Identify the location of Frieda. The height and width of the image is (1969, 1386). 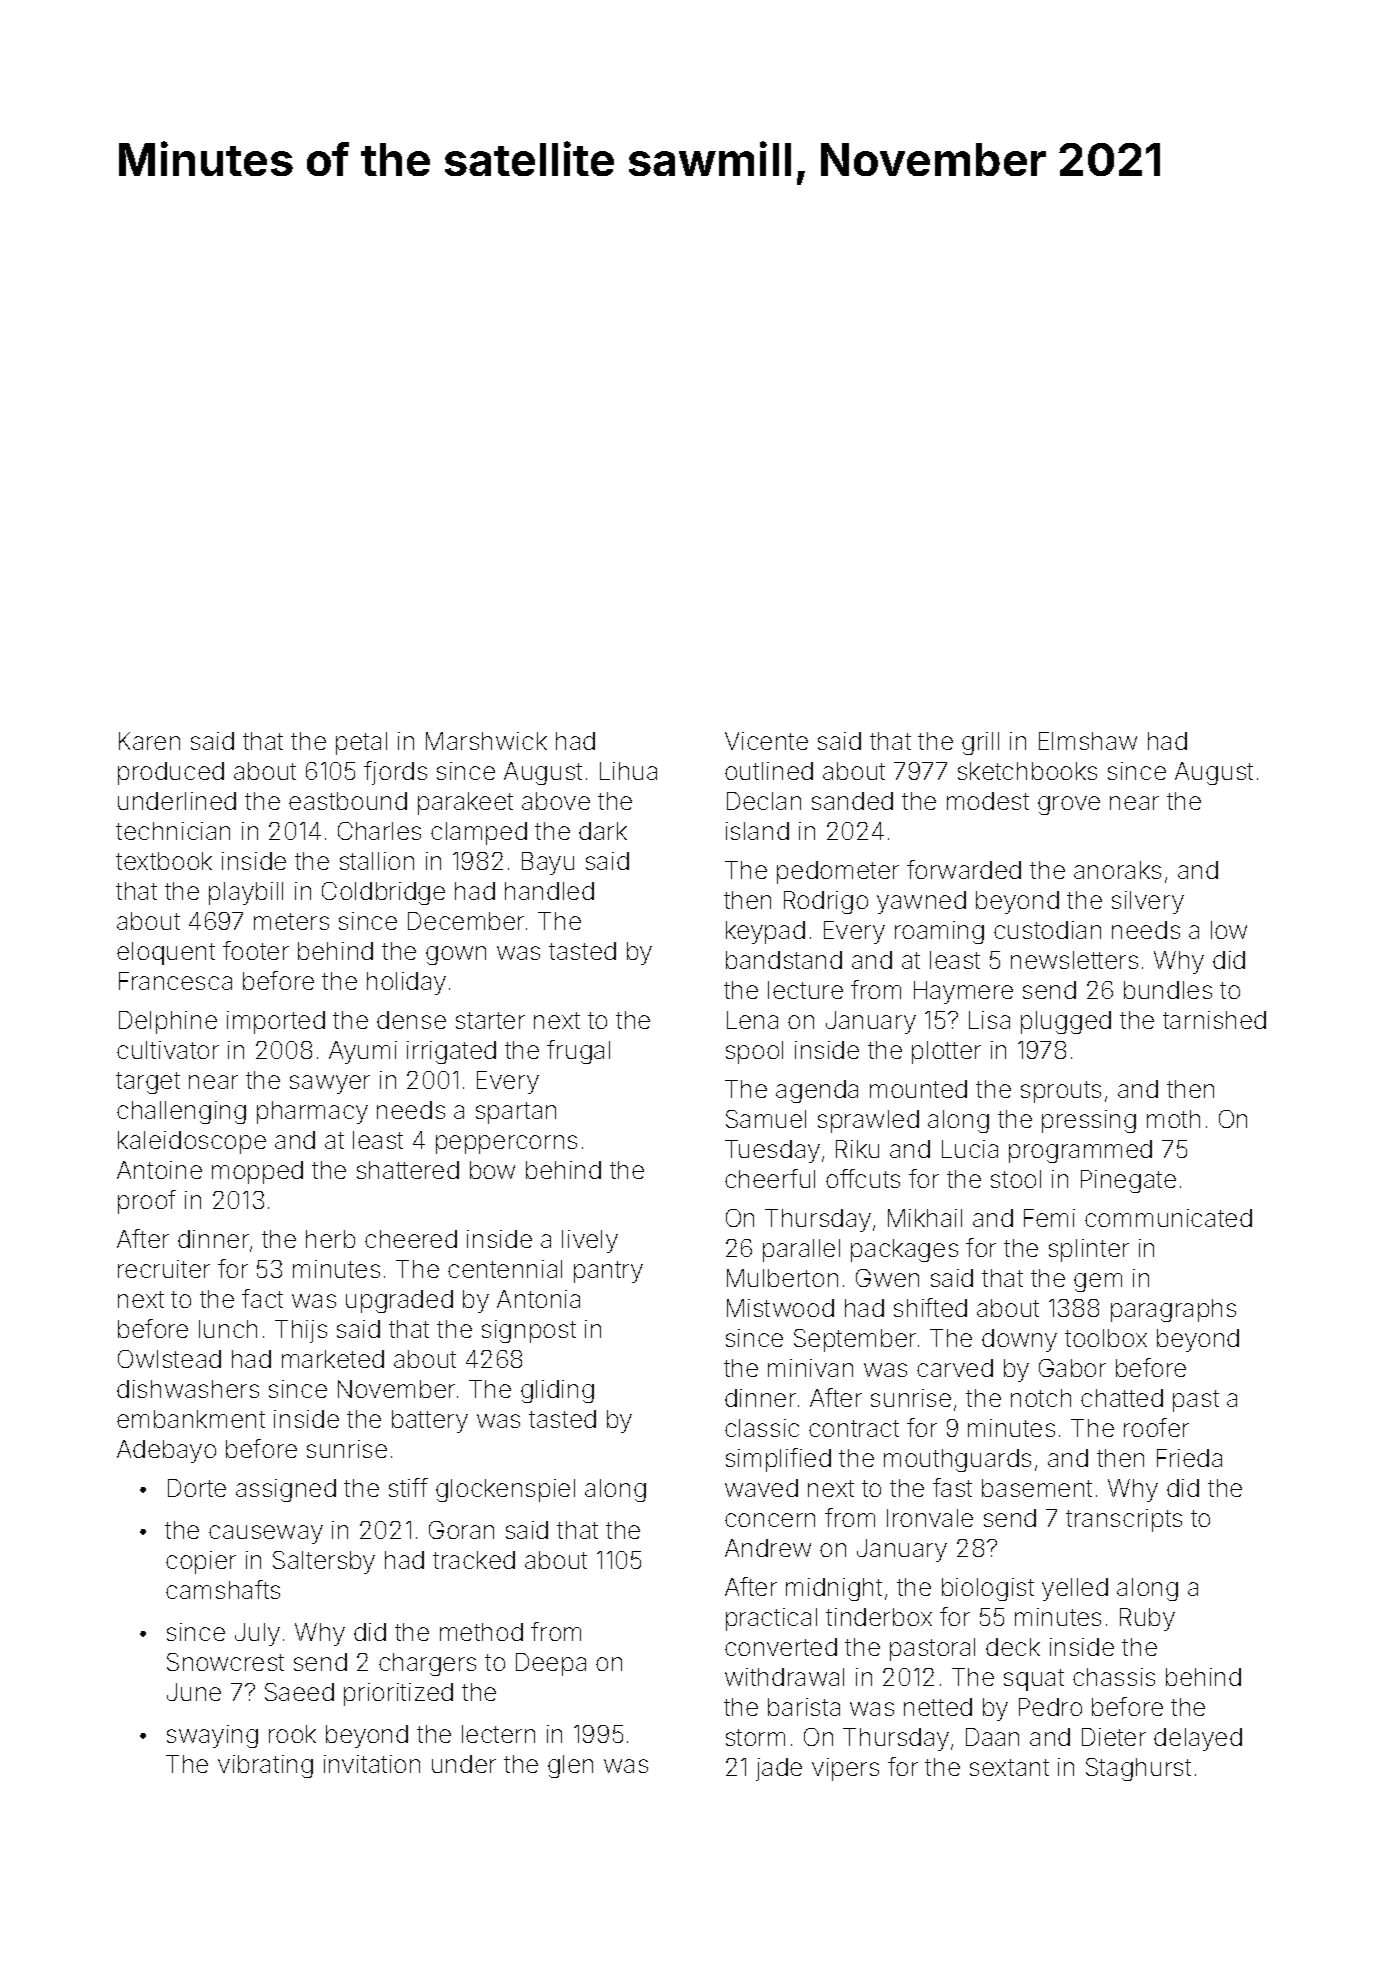
(1189, 1458).
